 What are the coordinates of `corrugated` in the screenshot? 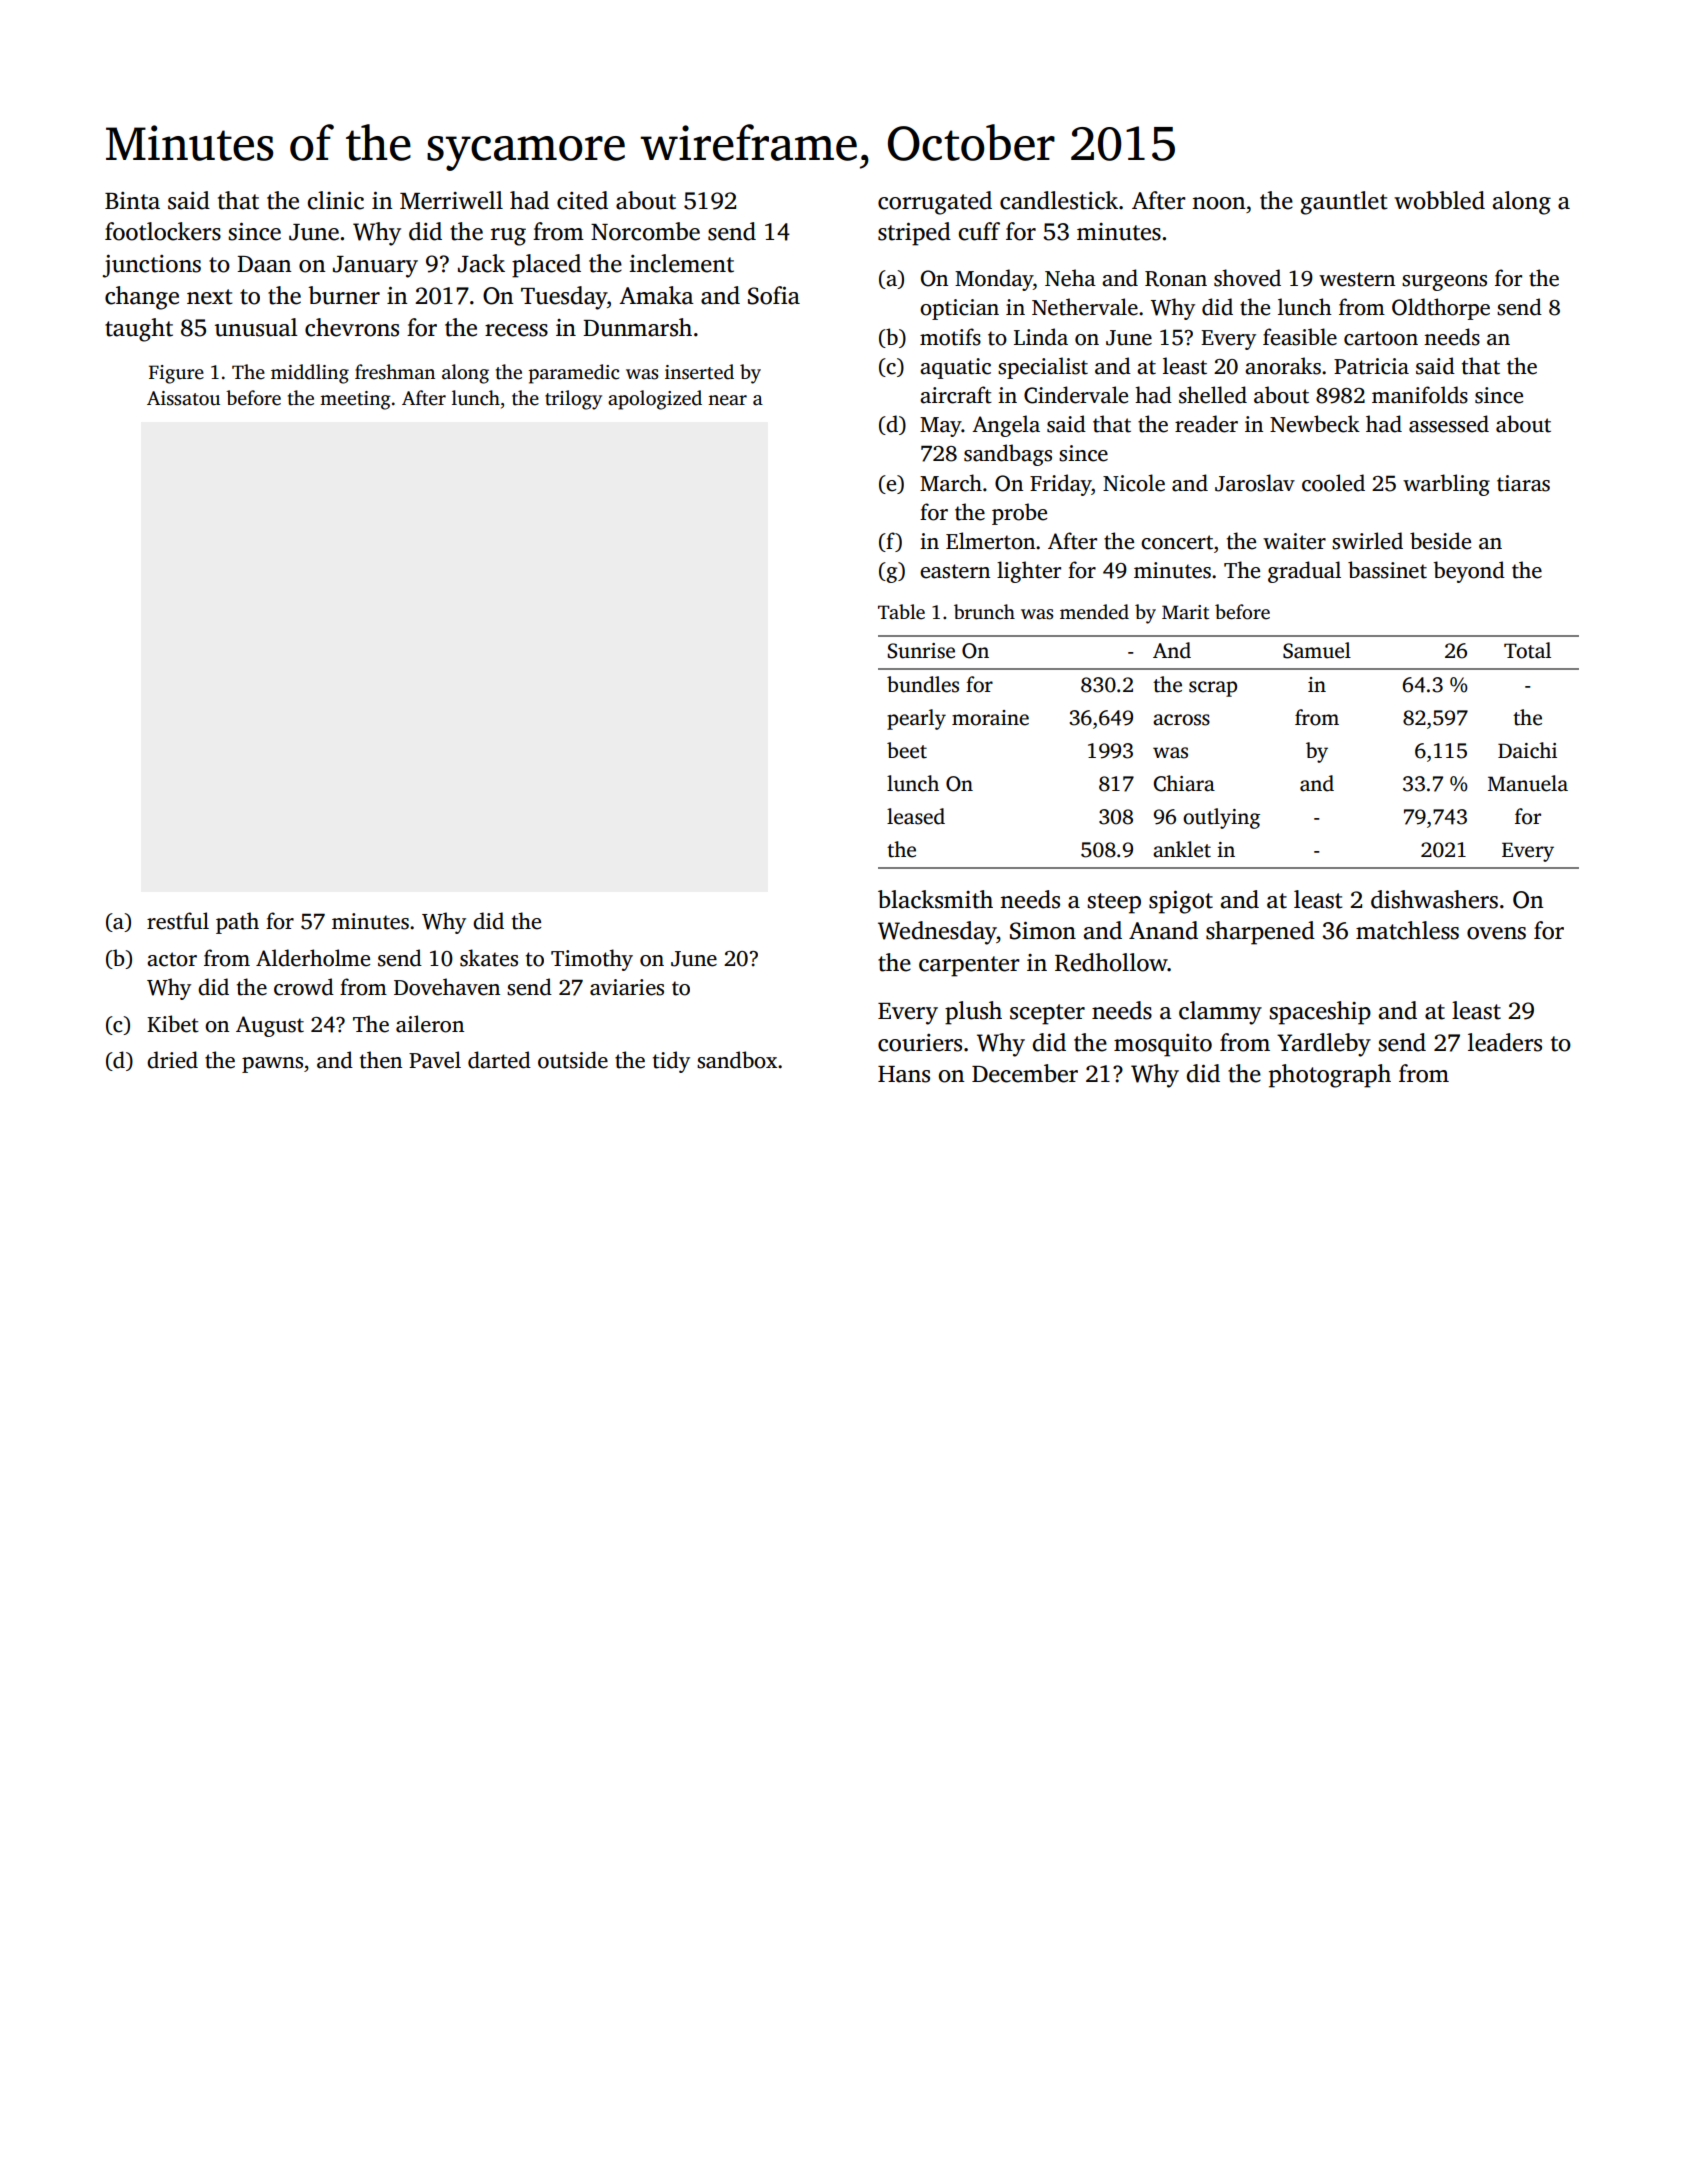 It's located at (935, 203).
